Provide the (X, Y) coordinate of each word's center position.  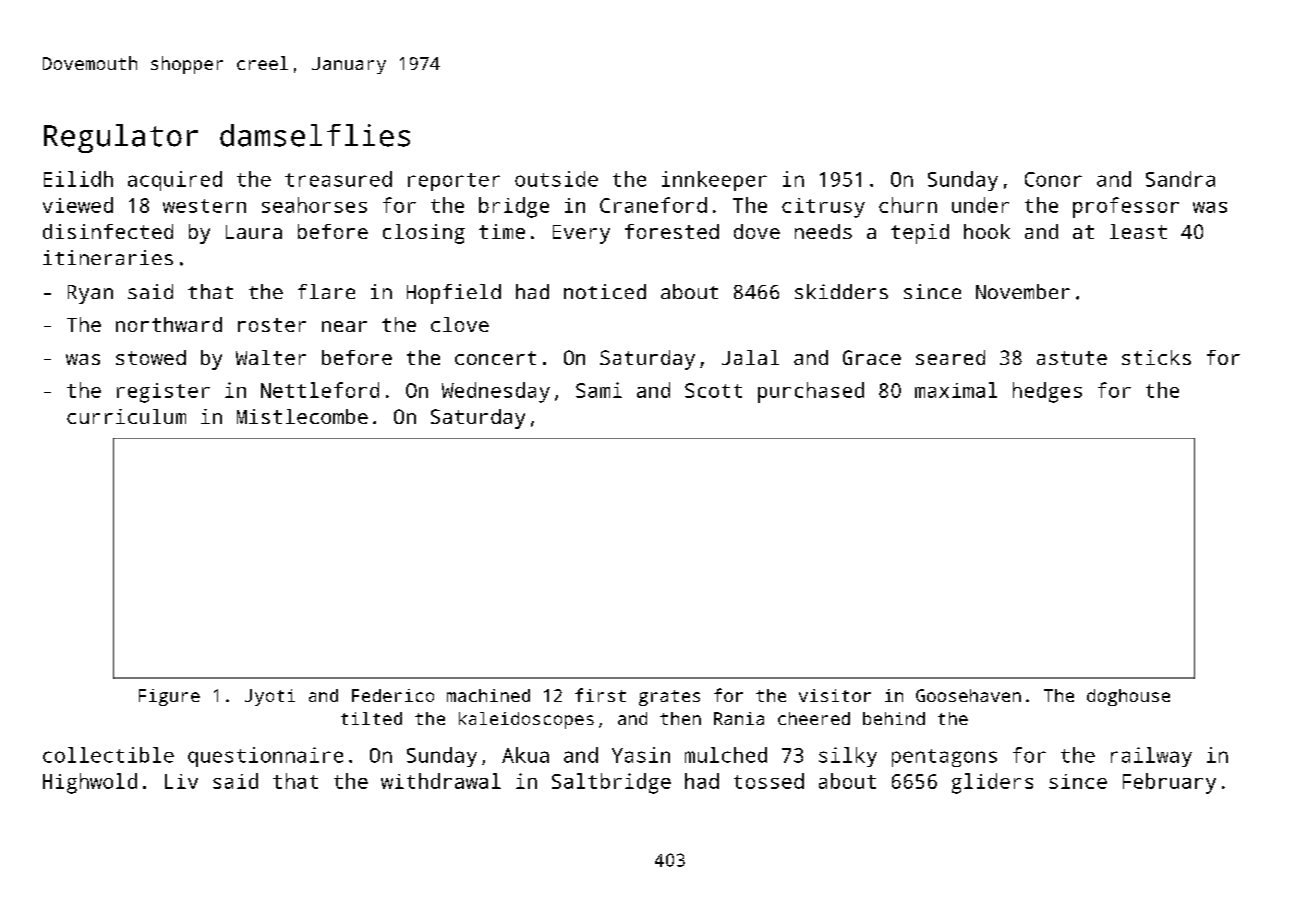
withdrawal (441, 781)
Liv (181, 781)
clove (460, 324)
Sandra (1180, 179)
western (204, 206)
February (1169, 783)
